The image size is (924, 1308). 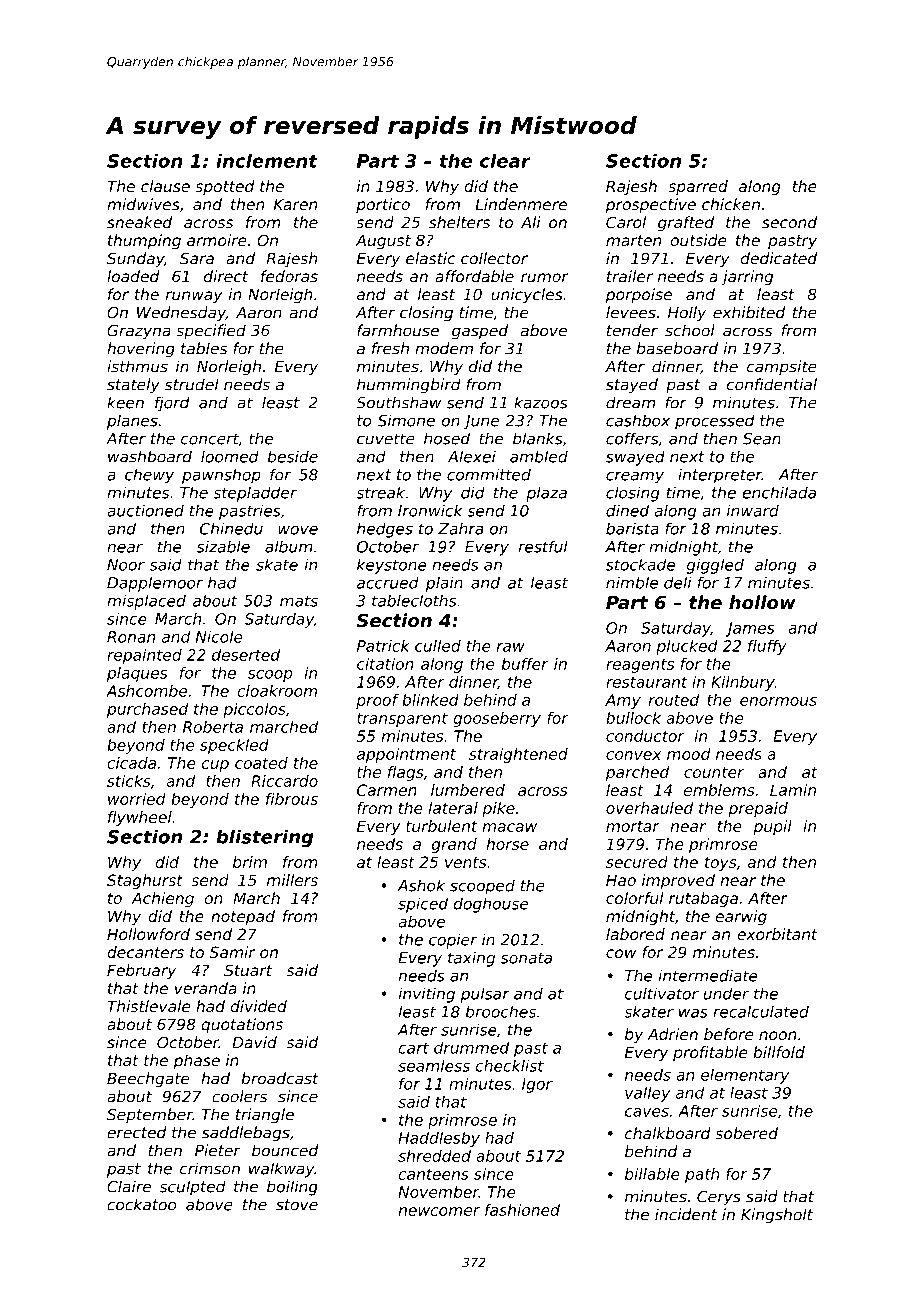 What do you see at coordinates (292, 1188) in the page?
I see `boiling` at bounding box center [292, 1188].
